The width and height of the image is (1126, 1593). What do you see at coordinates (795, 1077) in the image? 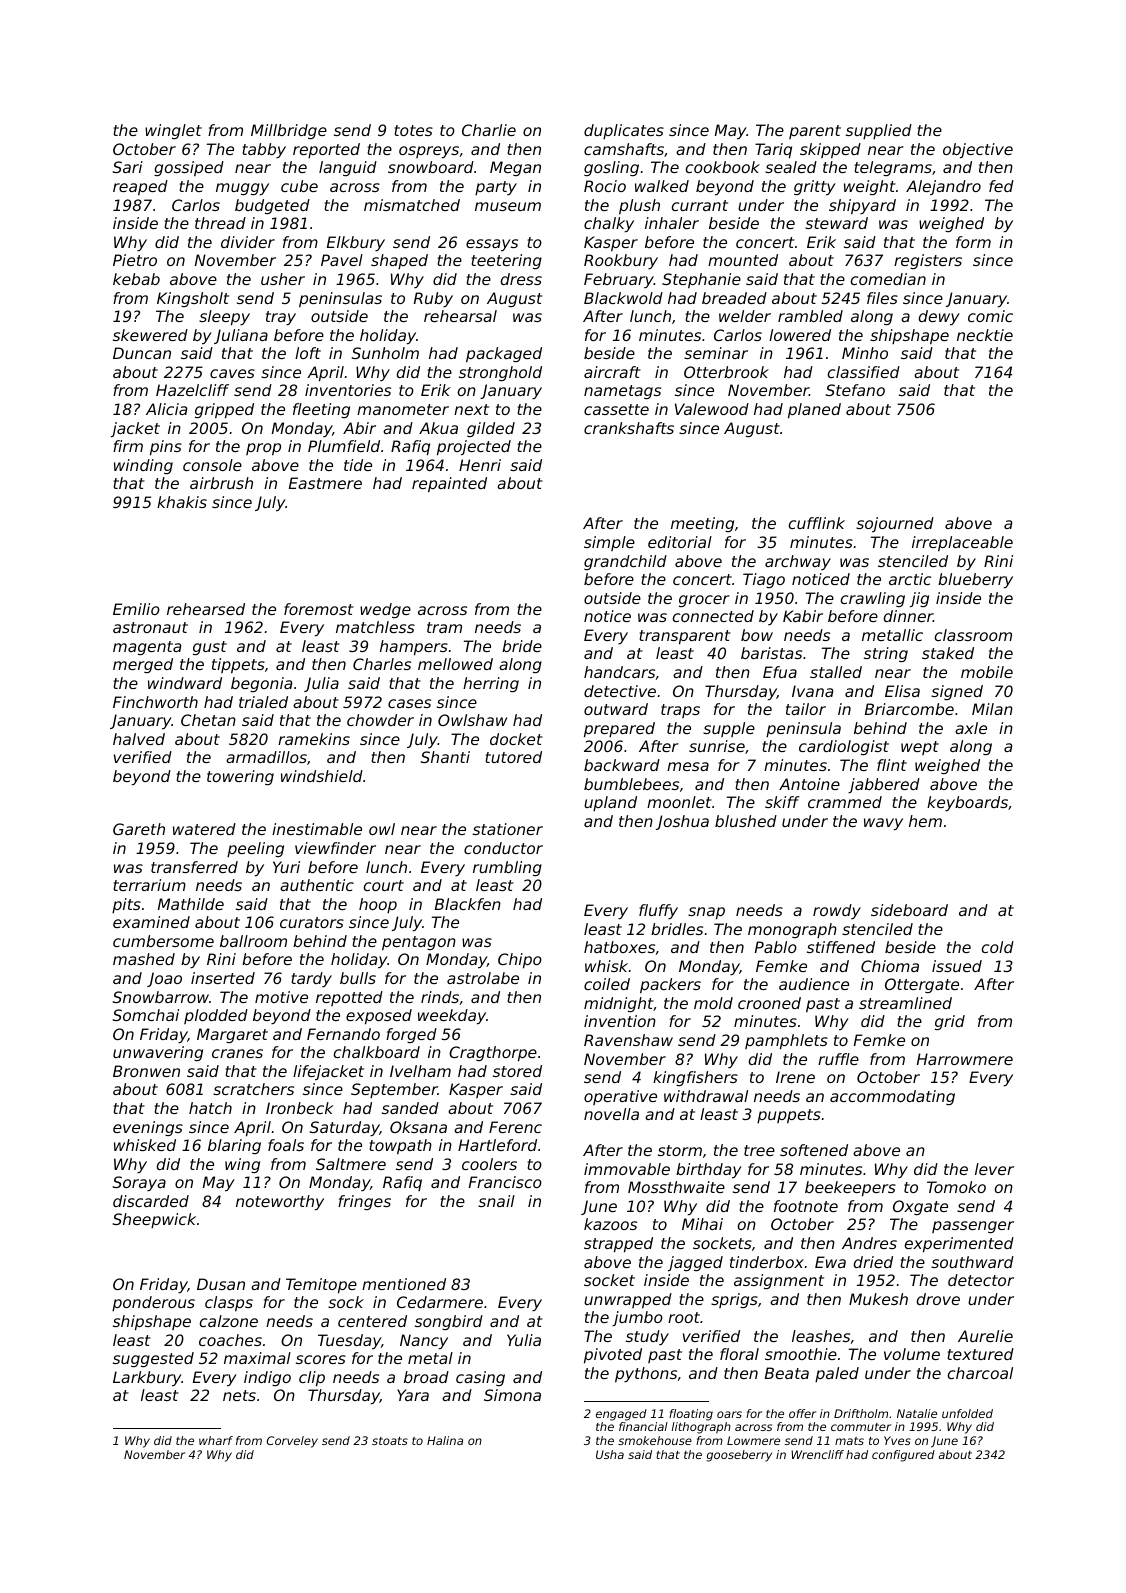
I see `Irene` at bounding box center [795, 1077].
